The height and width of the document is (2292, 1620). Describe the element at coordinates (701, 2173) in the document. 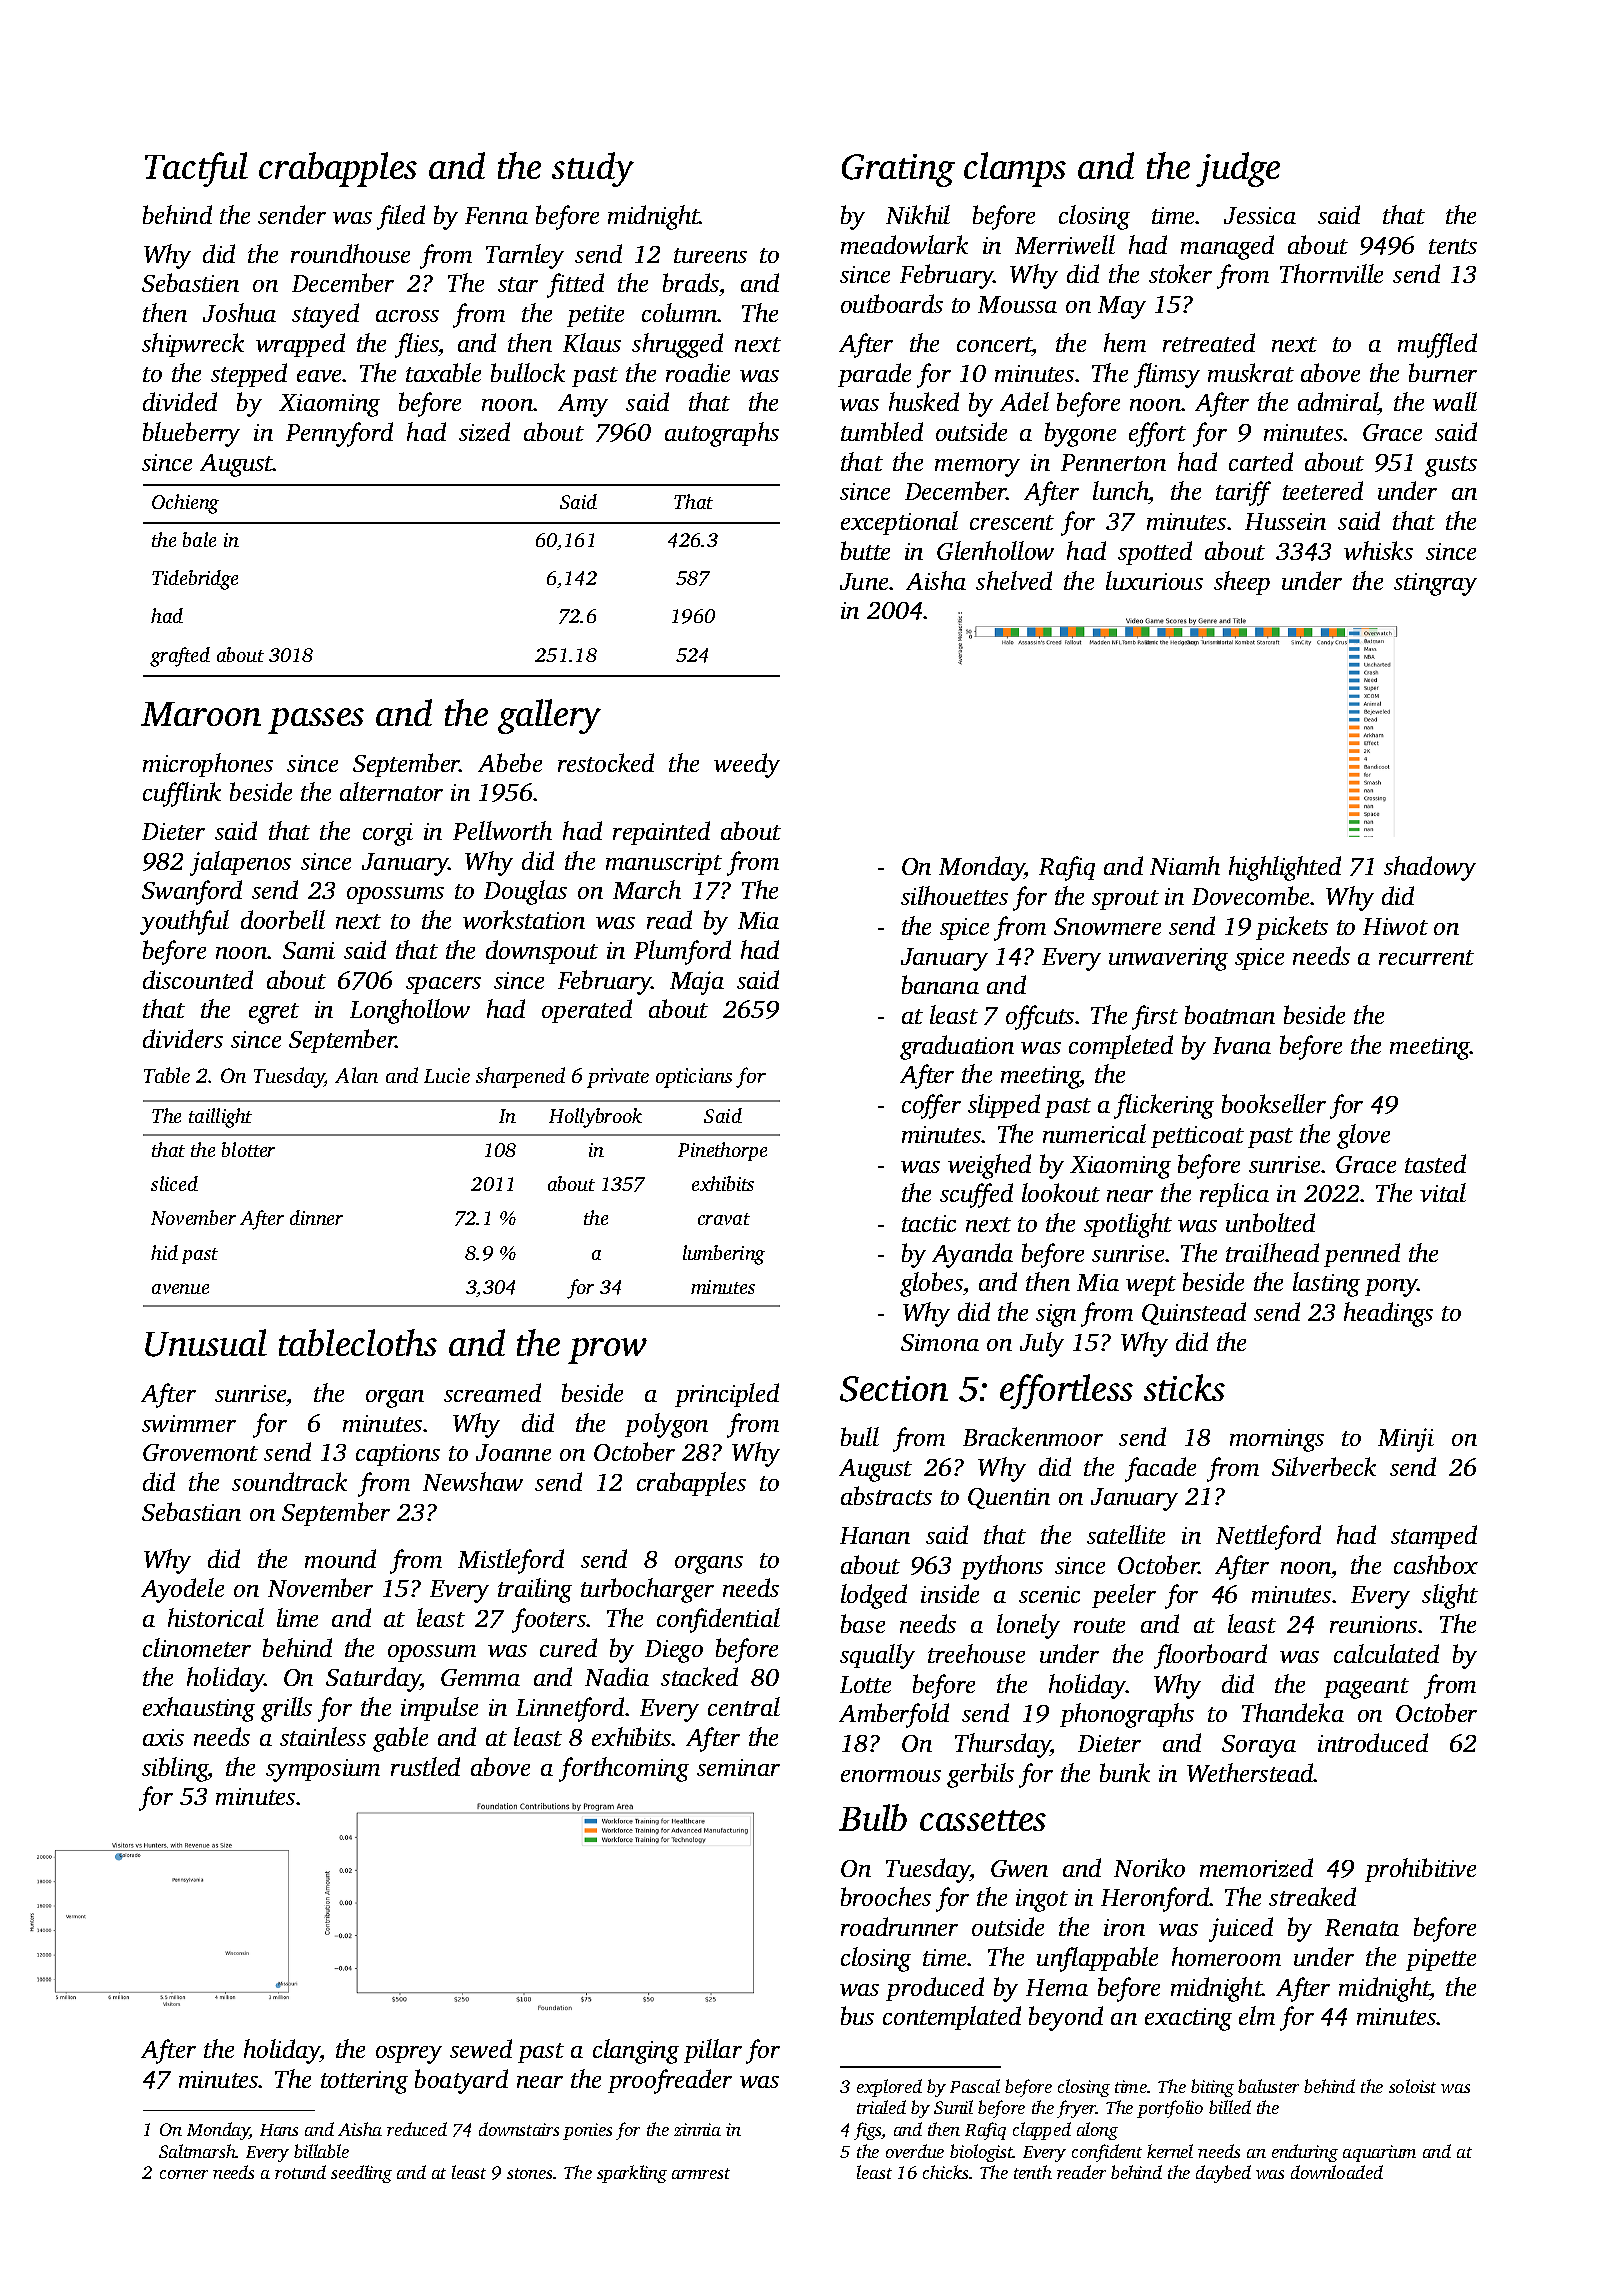

I see `armrest` at that location.
